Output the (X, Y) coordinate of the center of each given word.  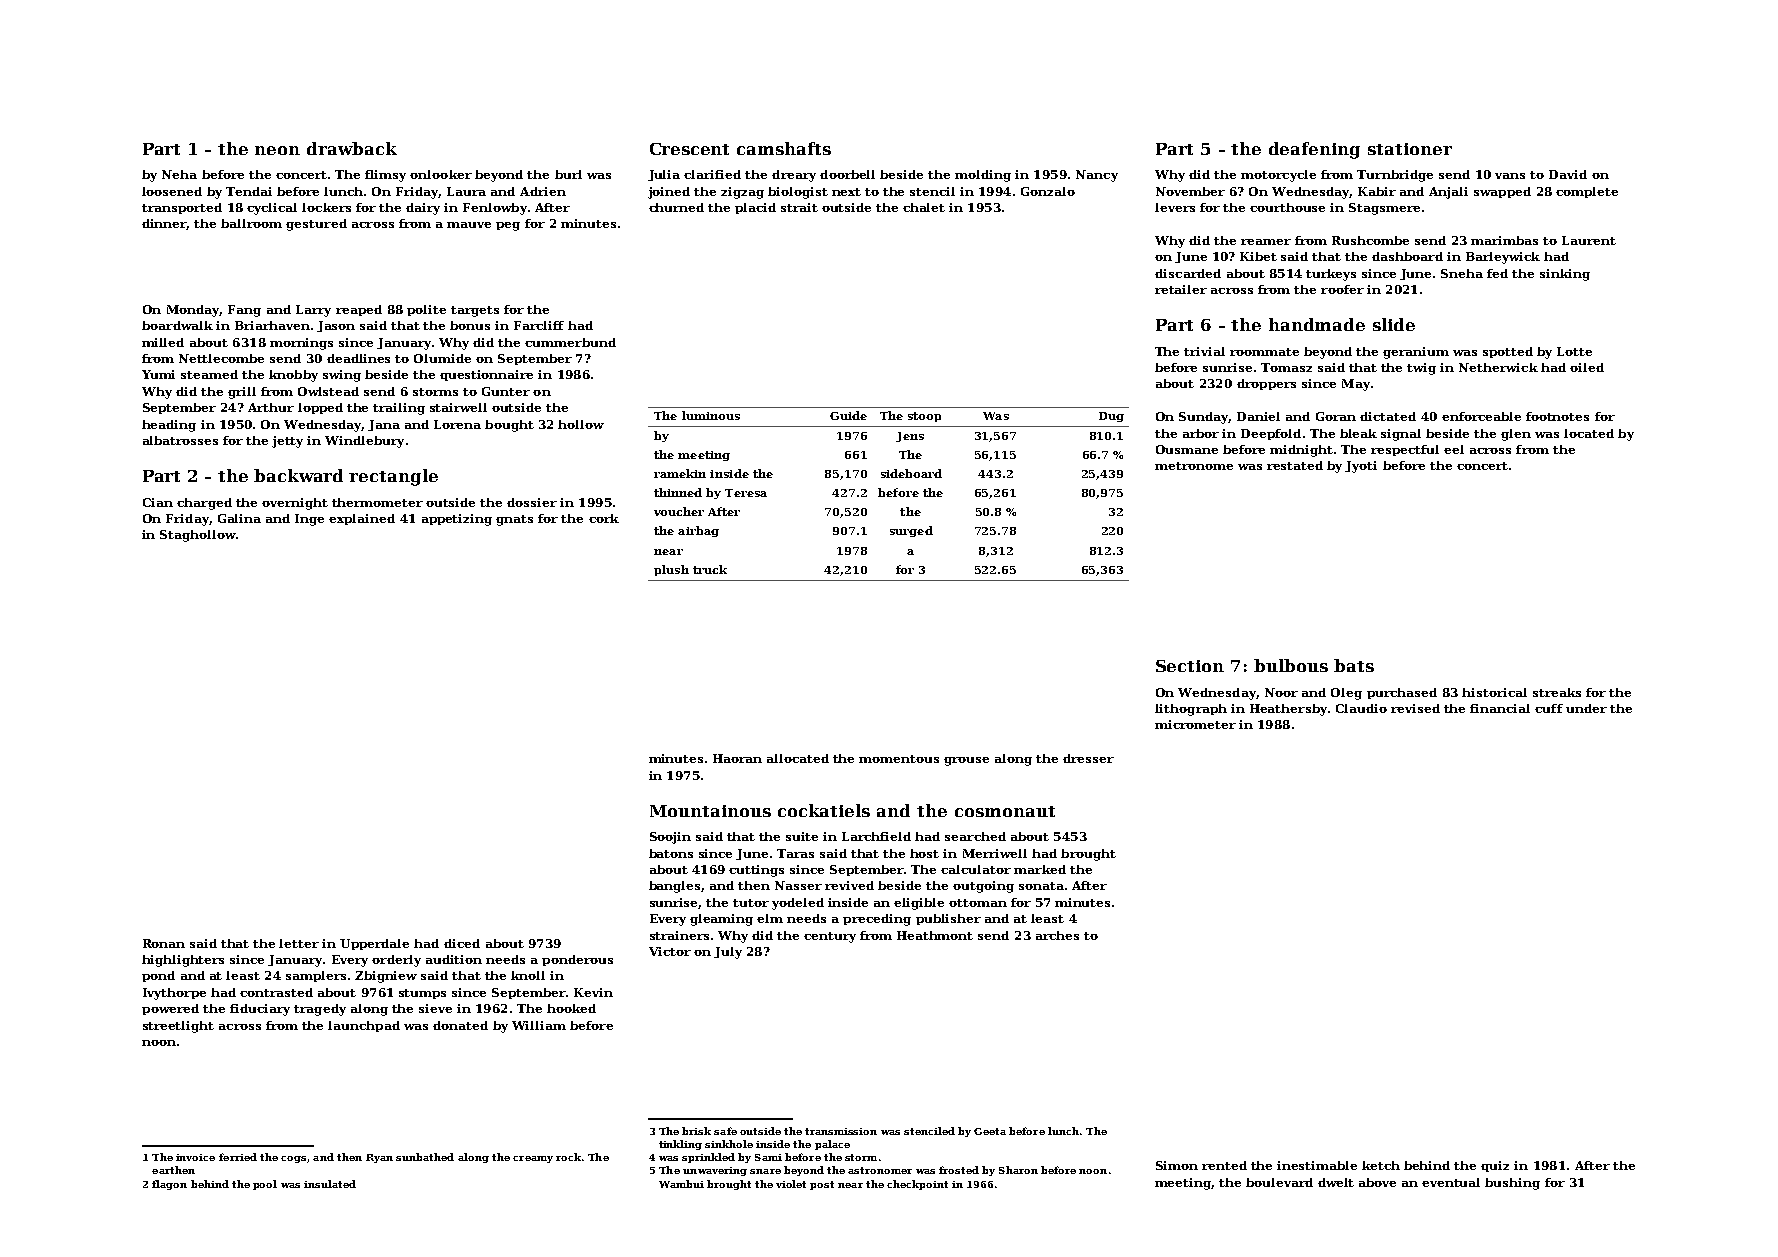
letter (299, 943)
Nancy (1097, 176)
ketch (1381, 1165)
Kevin (593, 992)
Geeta (990, 1131)
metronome (1194, 466)
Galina (239, 518)
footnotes (1557, 416)
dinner (164, 224)
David (1568, 174)
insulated (330, 1184)
